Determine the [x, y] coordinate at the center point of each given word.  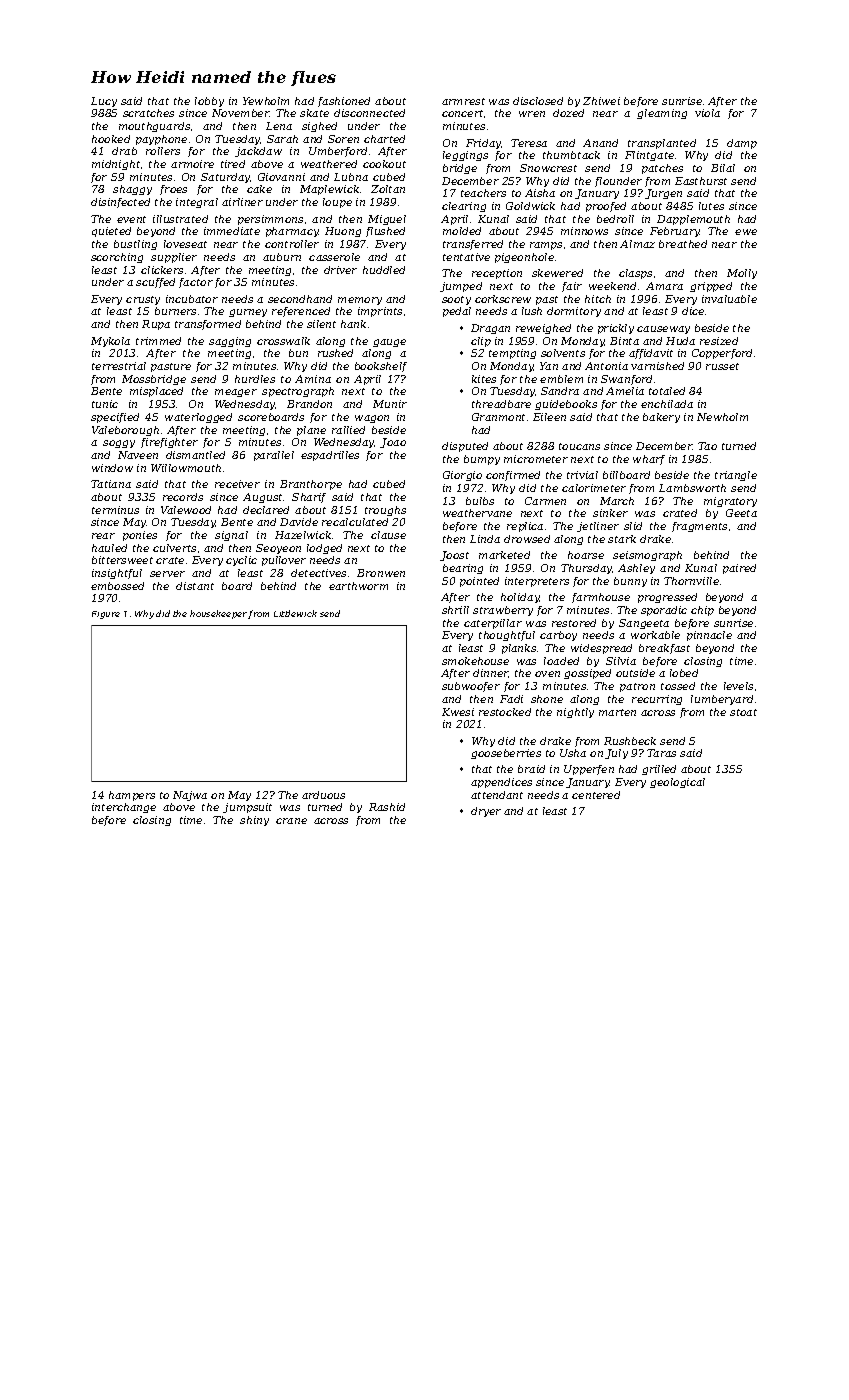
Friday [483, 144]
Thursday [586, 569]
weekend [612, 286]
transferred [473, 245]
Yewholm [266, 101]
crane [291, 821]
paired [739, 569]
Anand [600, 143]
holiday [520, 598]
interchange [124, 808]
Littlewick [295, 613]
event [131, 219]
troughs [385, 511]
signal [231, 536]
